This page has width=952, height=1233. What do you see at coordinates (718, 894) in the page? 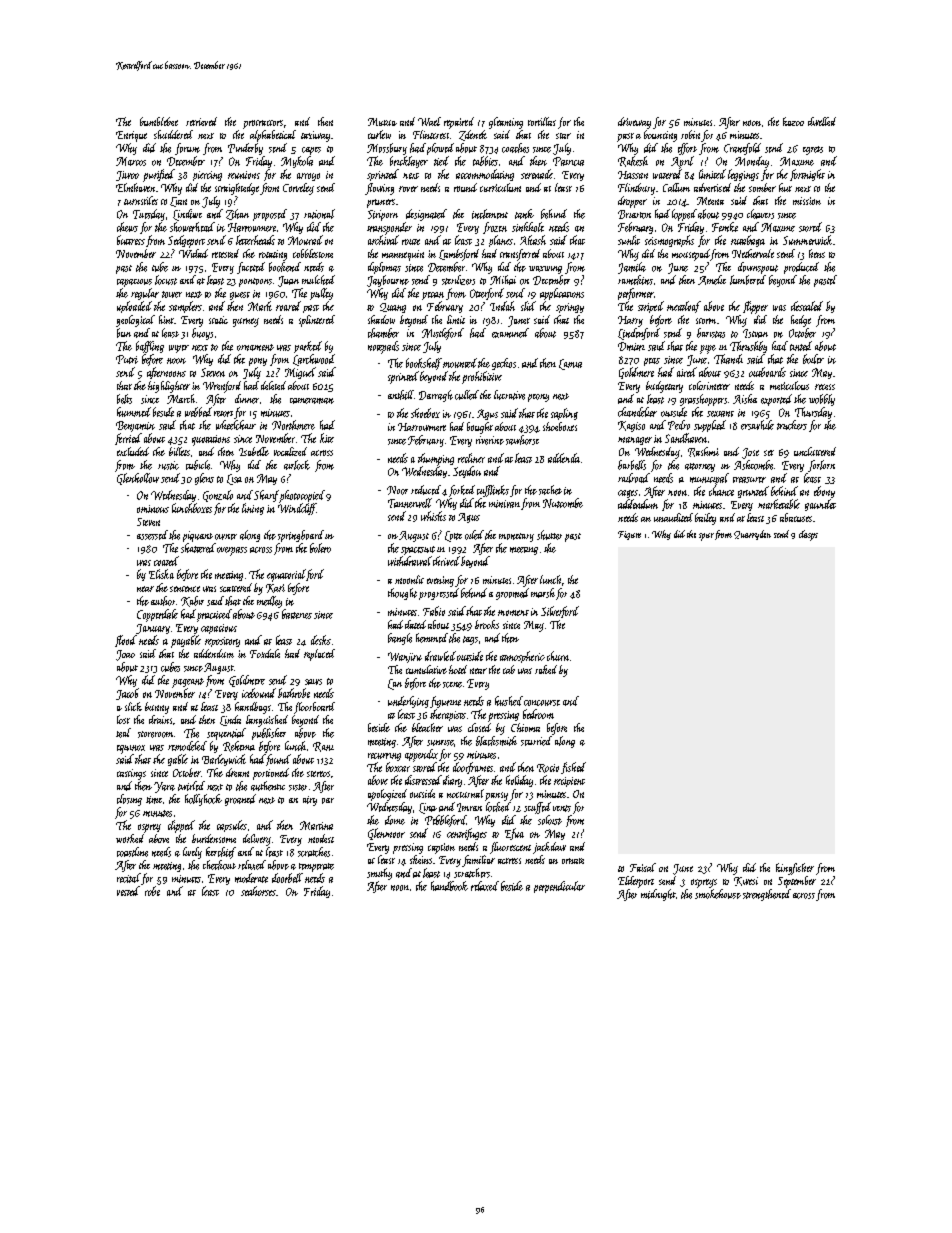
I see `smokehouse` at bounding box center [718, 894].
